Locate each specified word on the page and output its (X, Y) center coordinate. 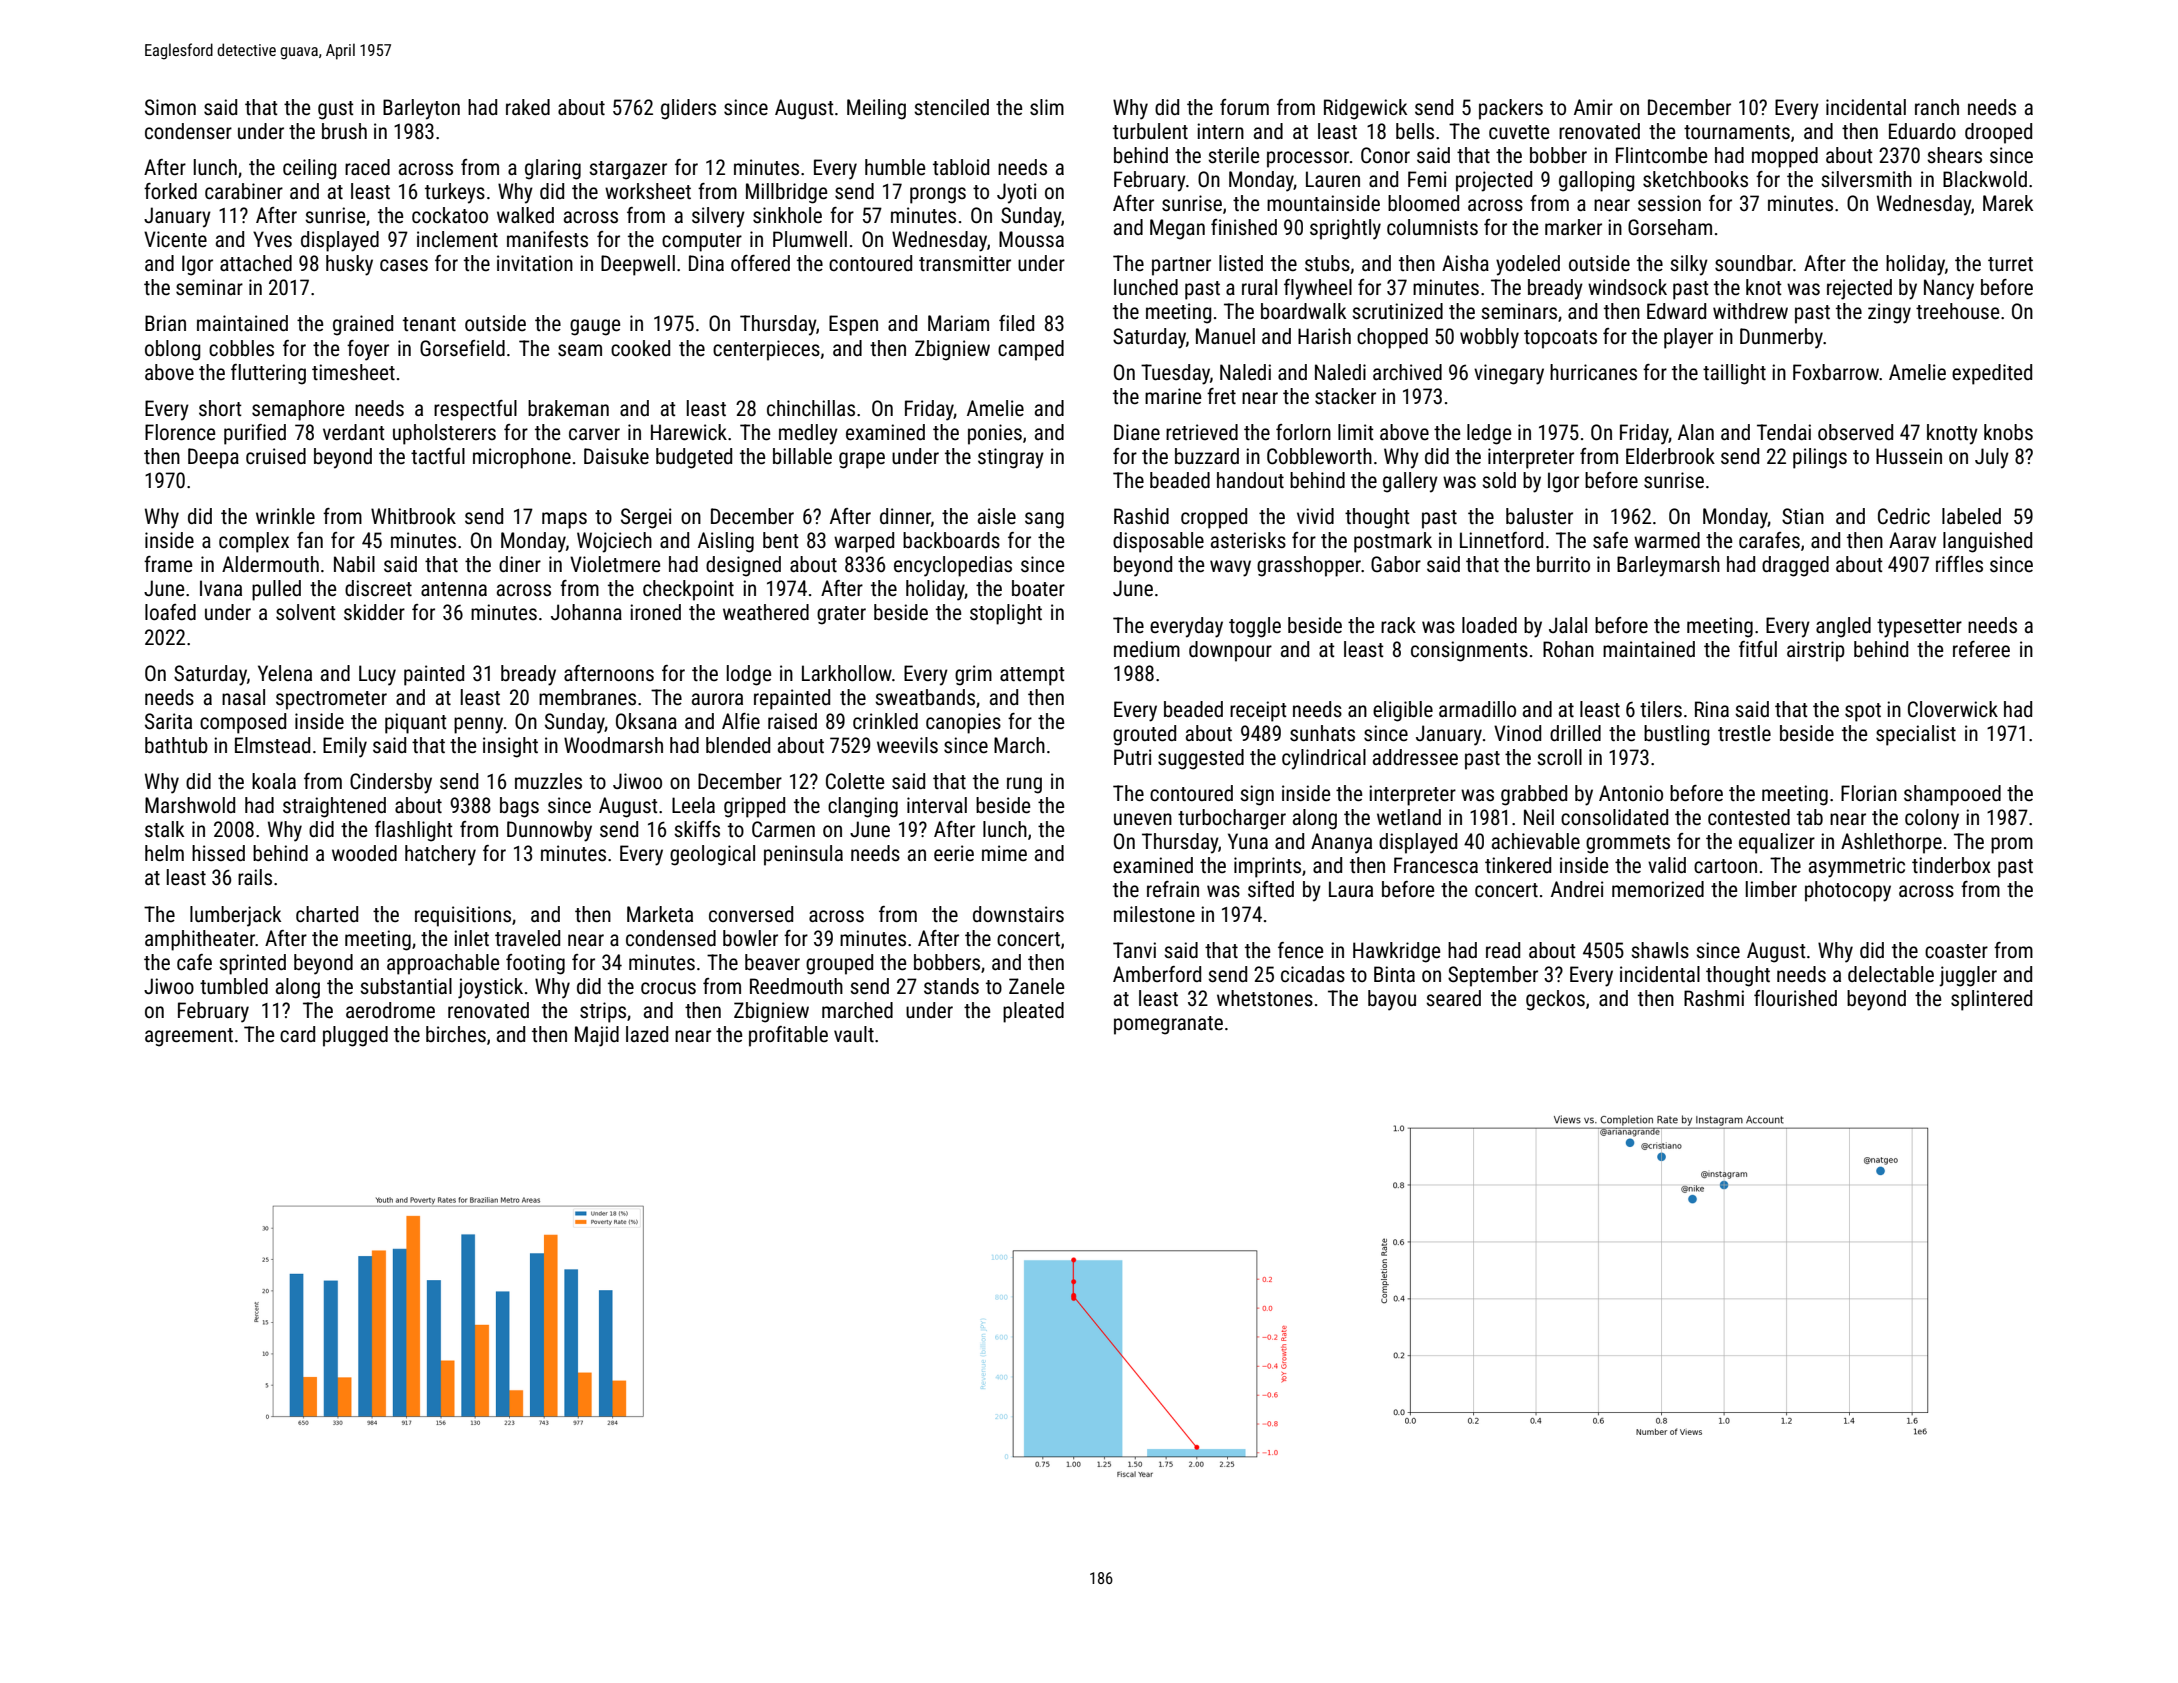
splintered (1991, 1000)
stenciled (951, 107)
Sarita (168, 721)
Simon (170, 107)
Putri (1132, 757)
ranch (1937, 107)
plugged (355, 1036)
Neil (1539, 817)
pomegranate (1168, 1025)
